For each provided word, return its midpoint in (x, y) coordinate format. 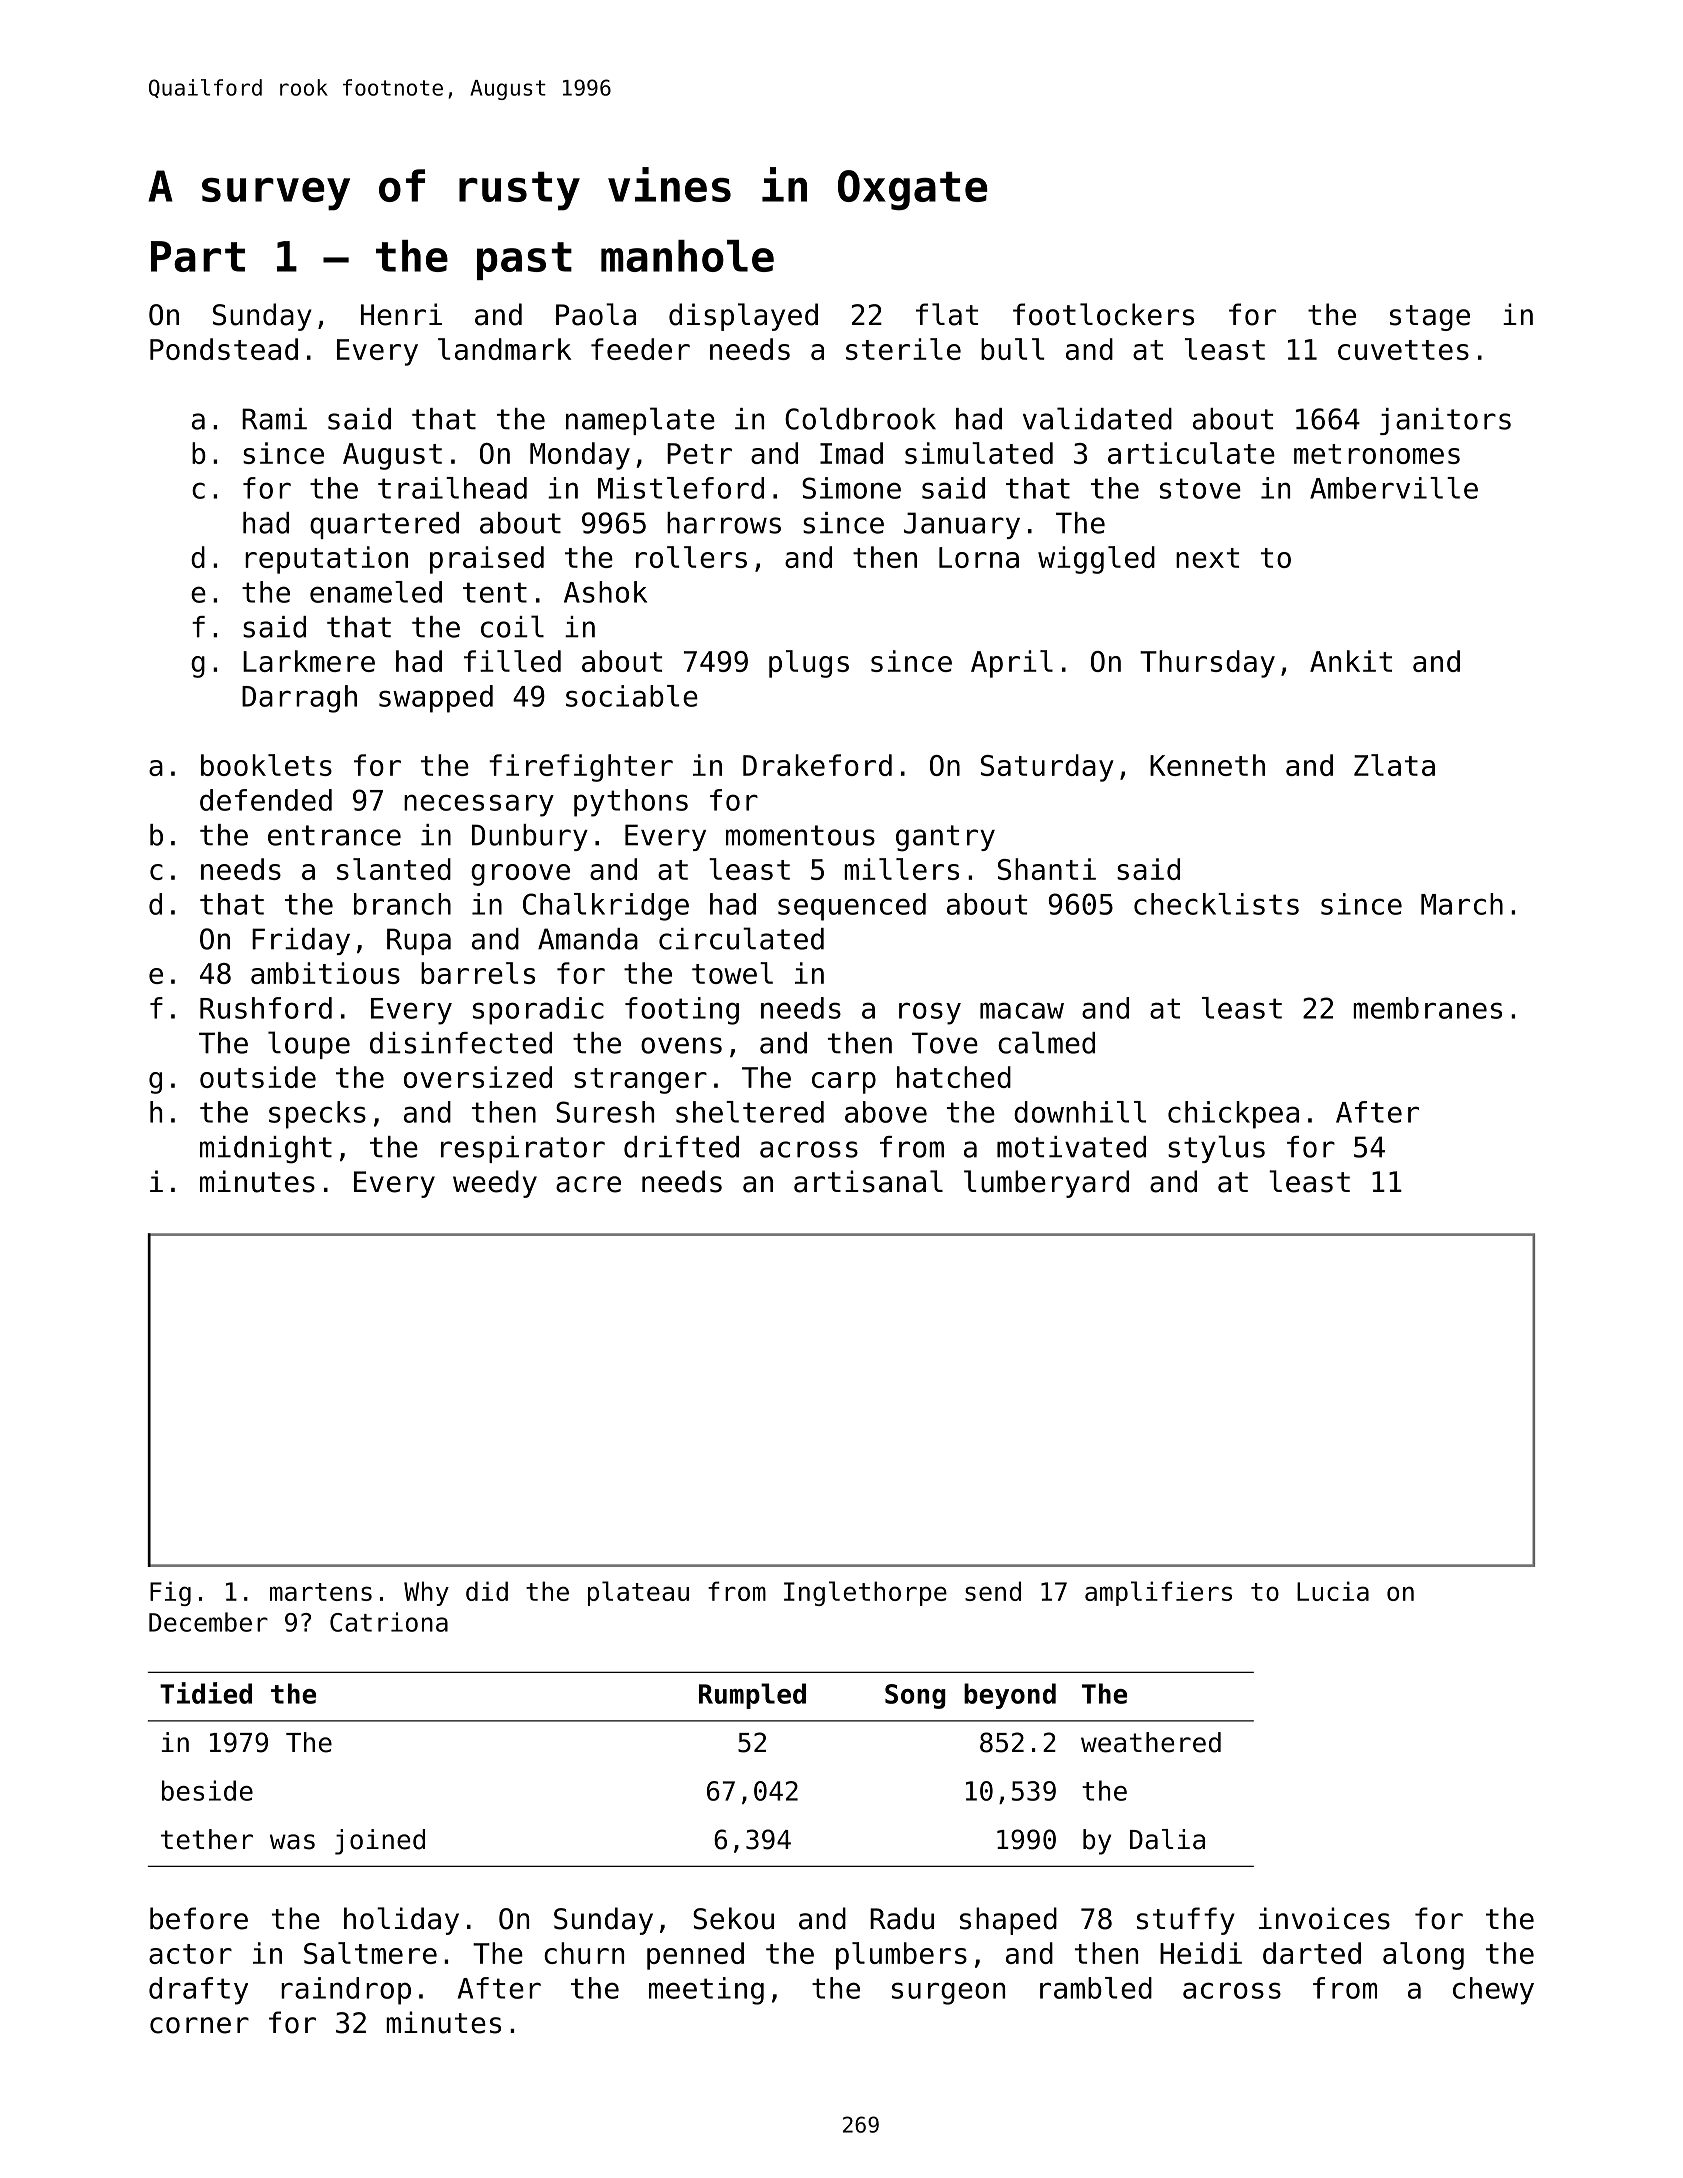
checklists (1216, 904)
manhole (687, 256)
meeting (706, 1991)
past (524, 261)
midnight (266, 1150)
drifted (681, 1147)
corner (199, 2025)
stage (1430, 318)
